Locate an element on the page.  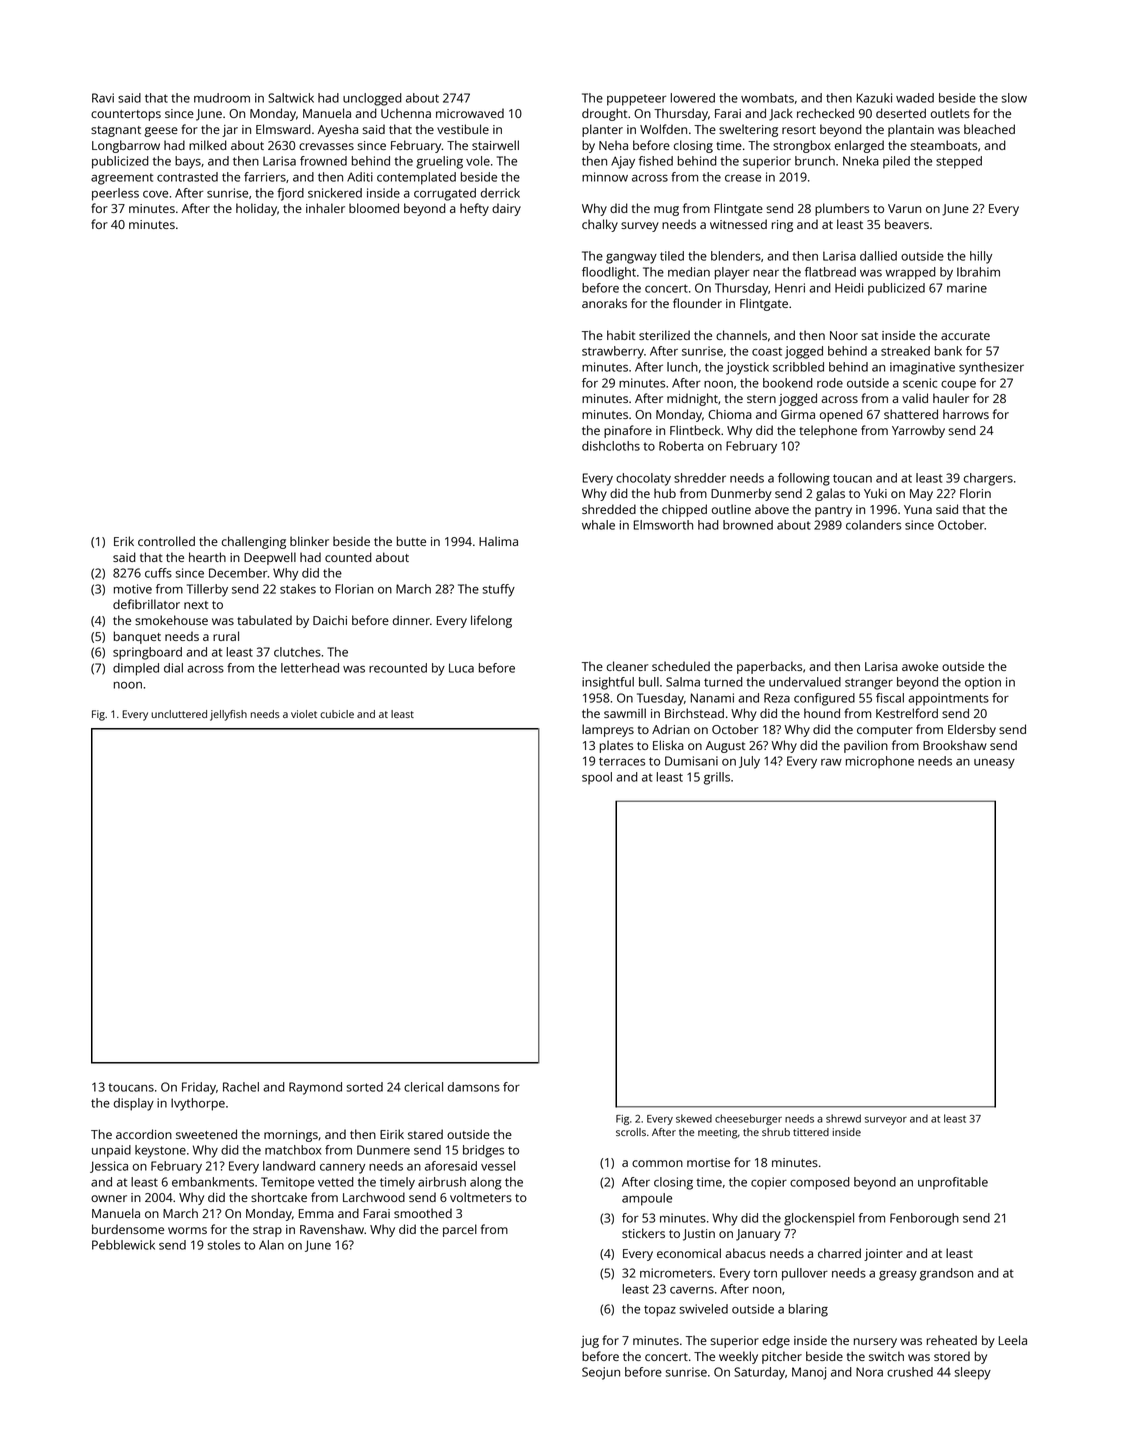
fiscal is located at coordinates (890, 698).
